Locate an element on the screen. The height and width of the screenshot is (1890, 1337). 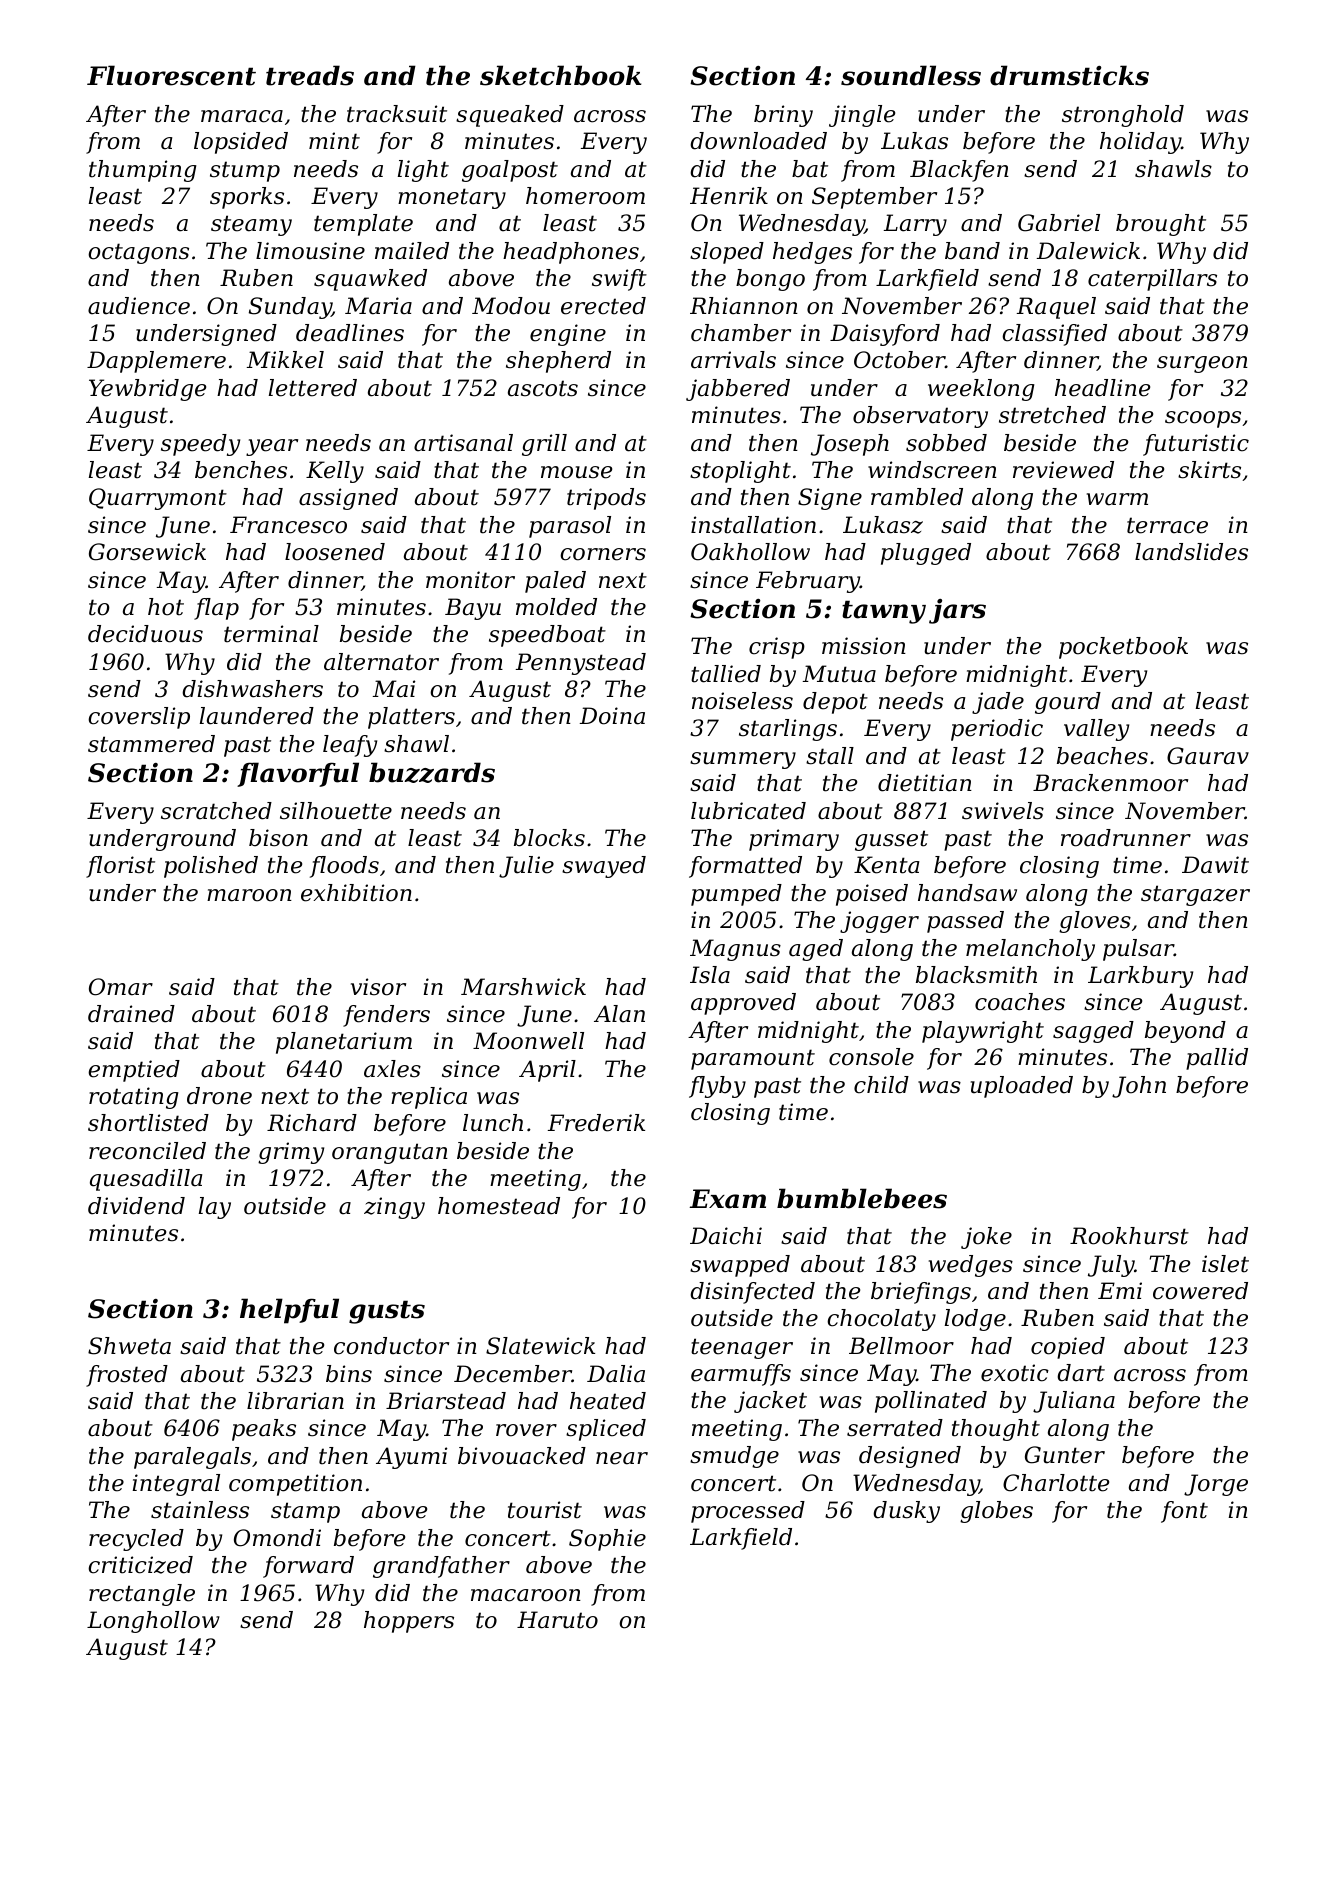
recycled is located at coordinates (136, 1540).
